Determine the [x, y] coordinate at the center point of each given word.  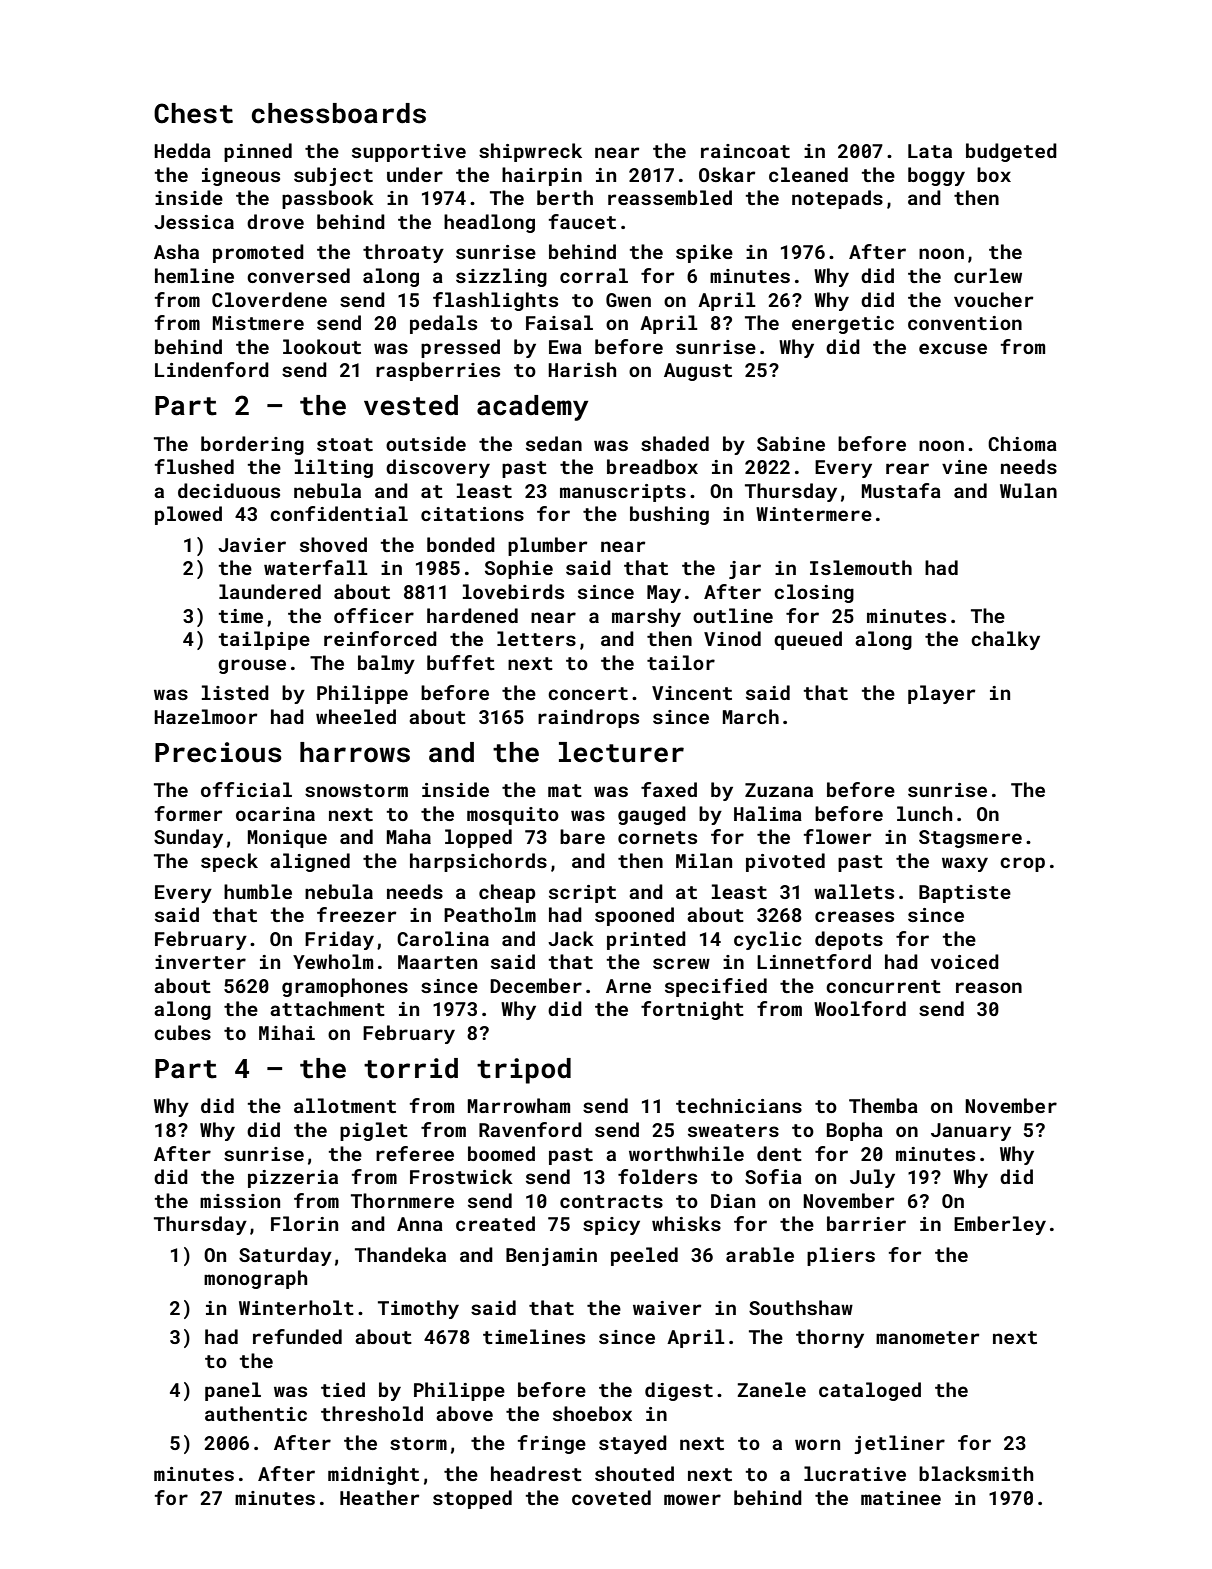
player [941, 694]
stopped [472, 1499]
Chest [193, 113]
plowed [188, 515]
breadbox [652, 466]
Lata [930, 151]
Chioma [1022, 443]
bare [582, 836]
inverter [200, 962]
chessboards [339, 113]
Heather [379, 1497]
